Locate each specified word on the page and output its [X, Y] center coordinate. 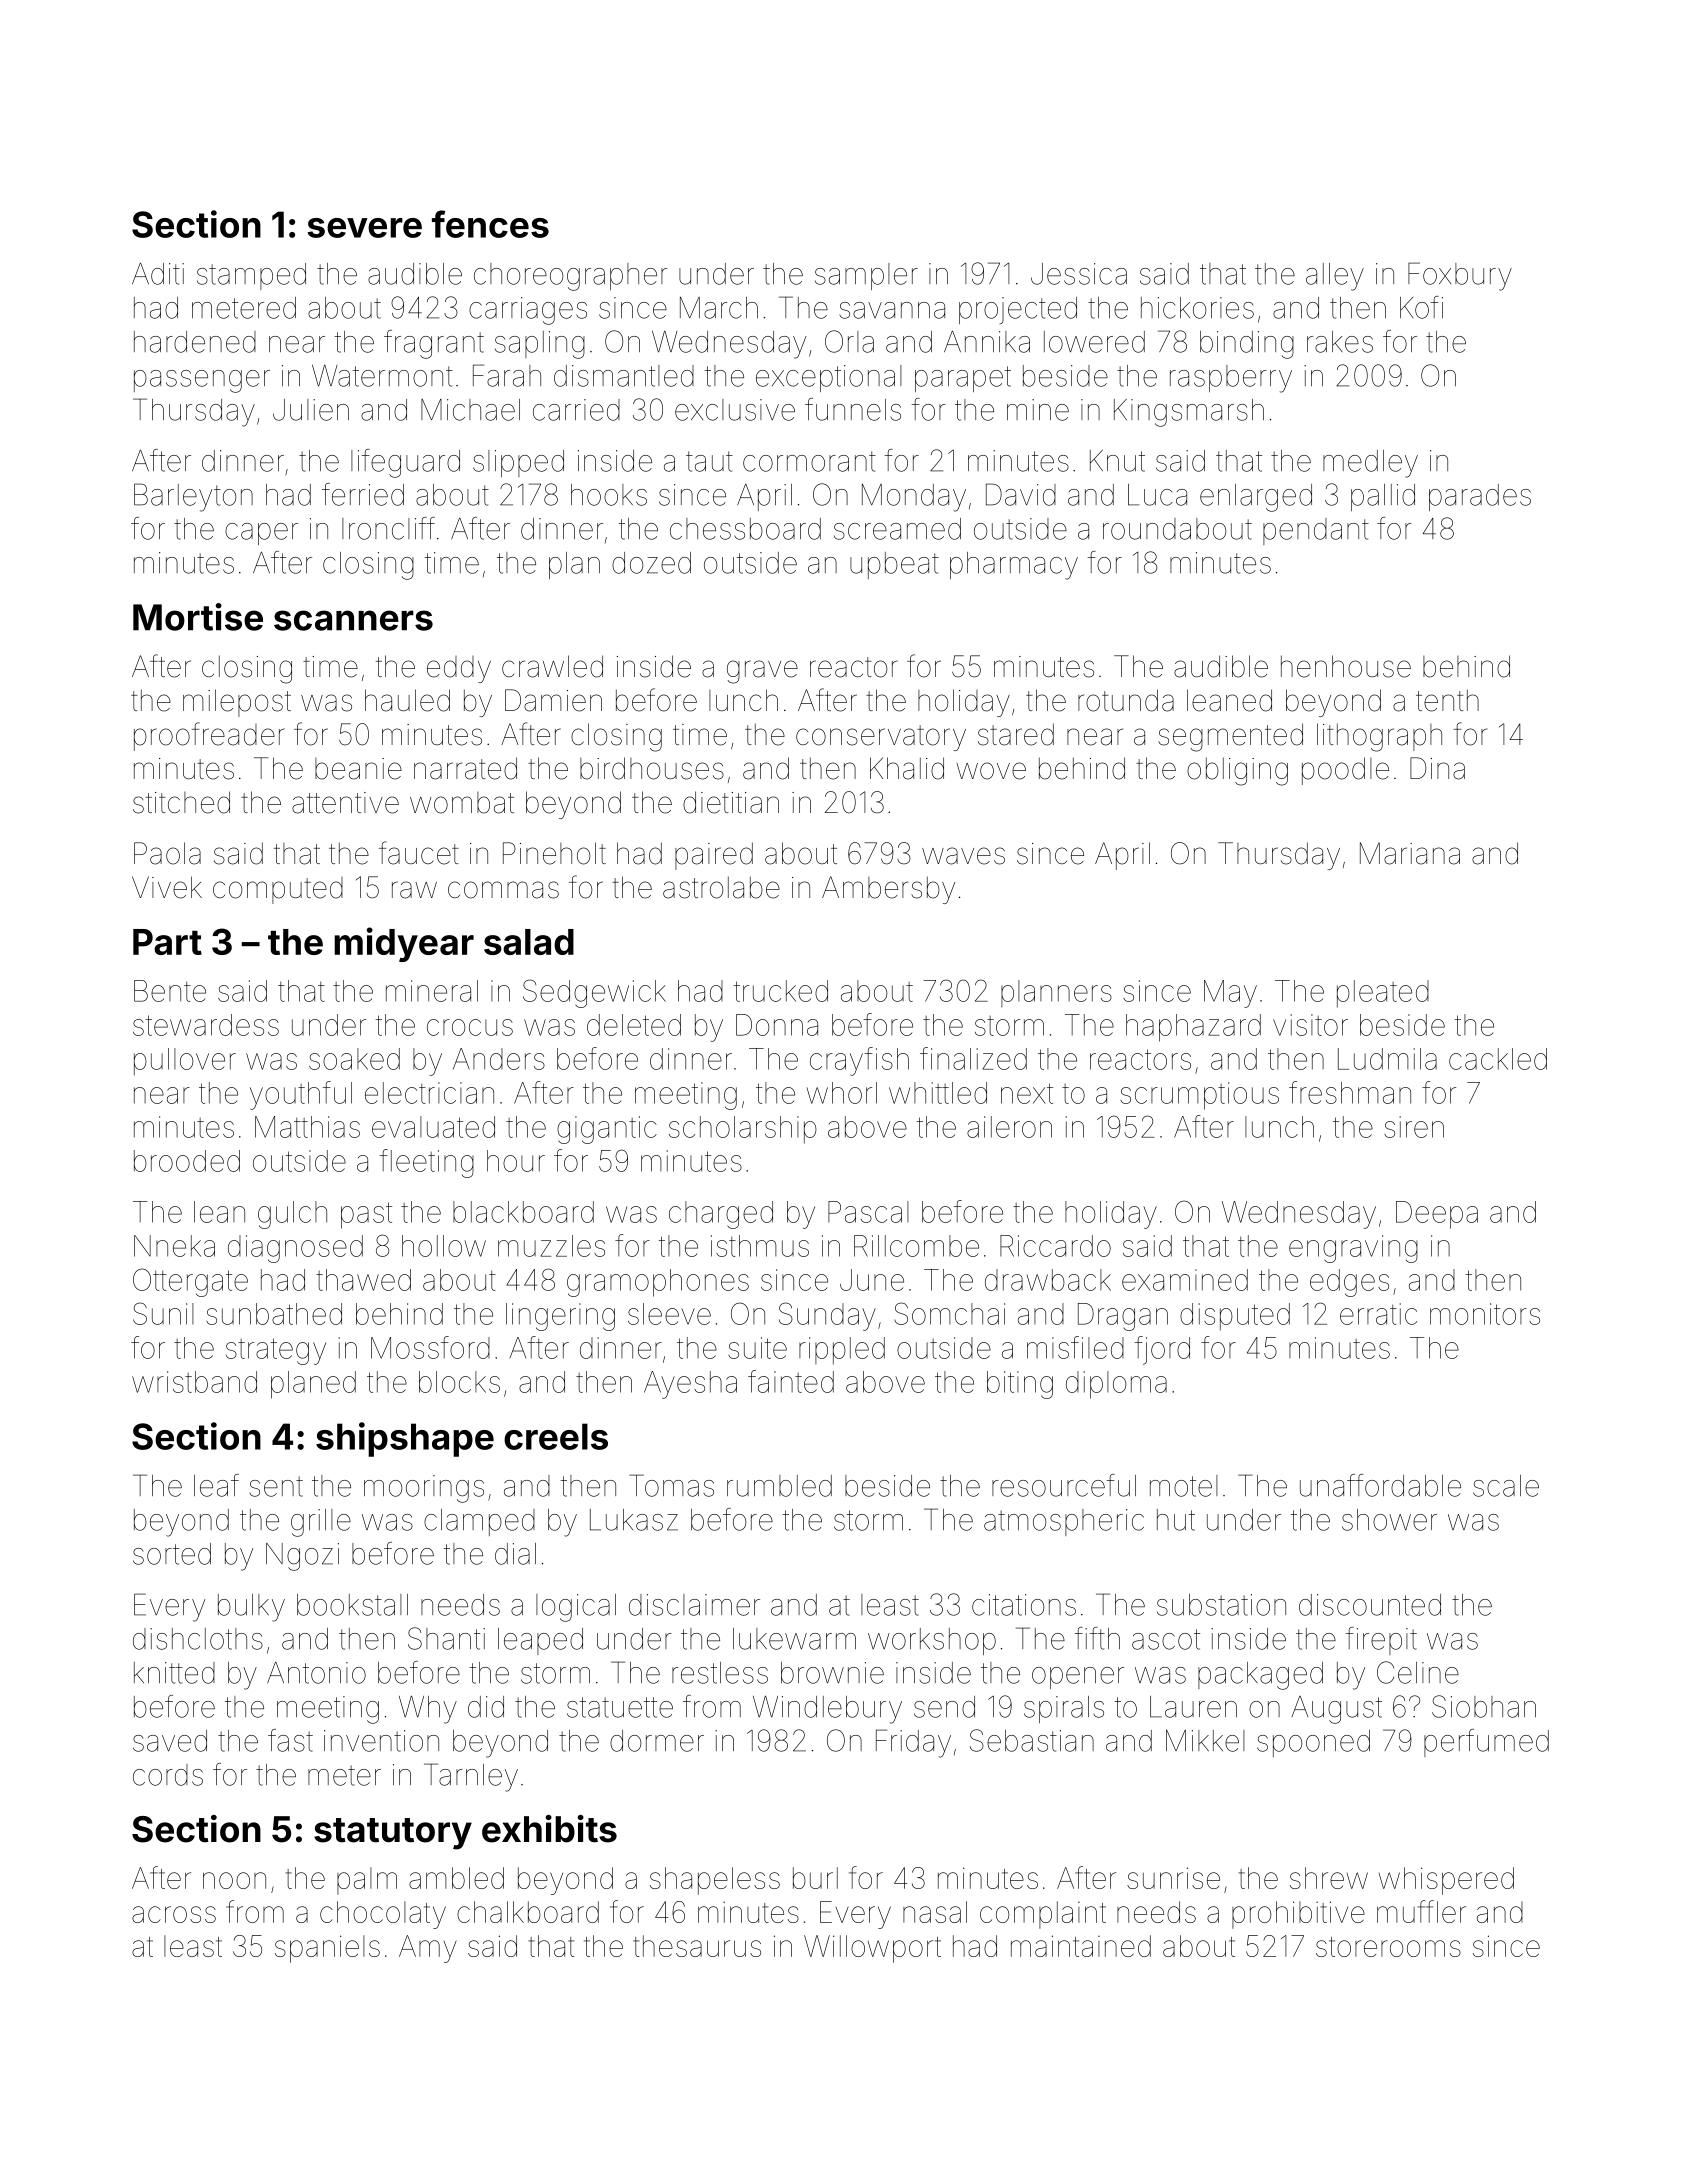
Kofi [1421, 307]
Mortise [198, 617]
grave [762, 672]
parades [1480, 497]
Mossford [430, 1347]
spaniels [327, 1949]
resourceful [1064, 1485]
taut [709, 461]
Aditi [158, 273]
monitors [1485, 1314]
